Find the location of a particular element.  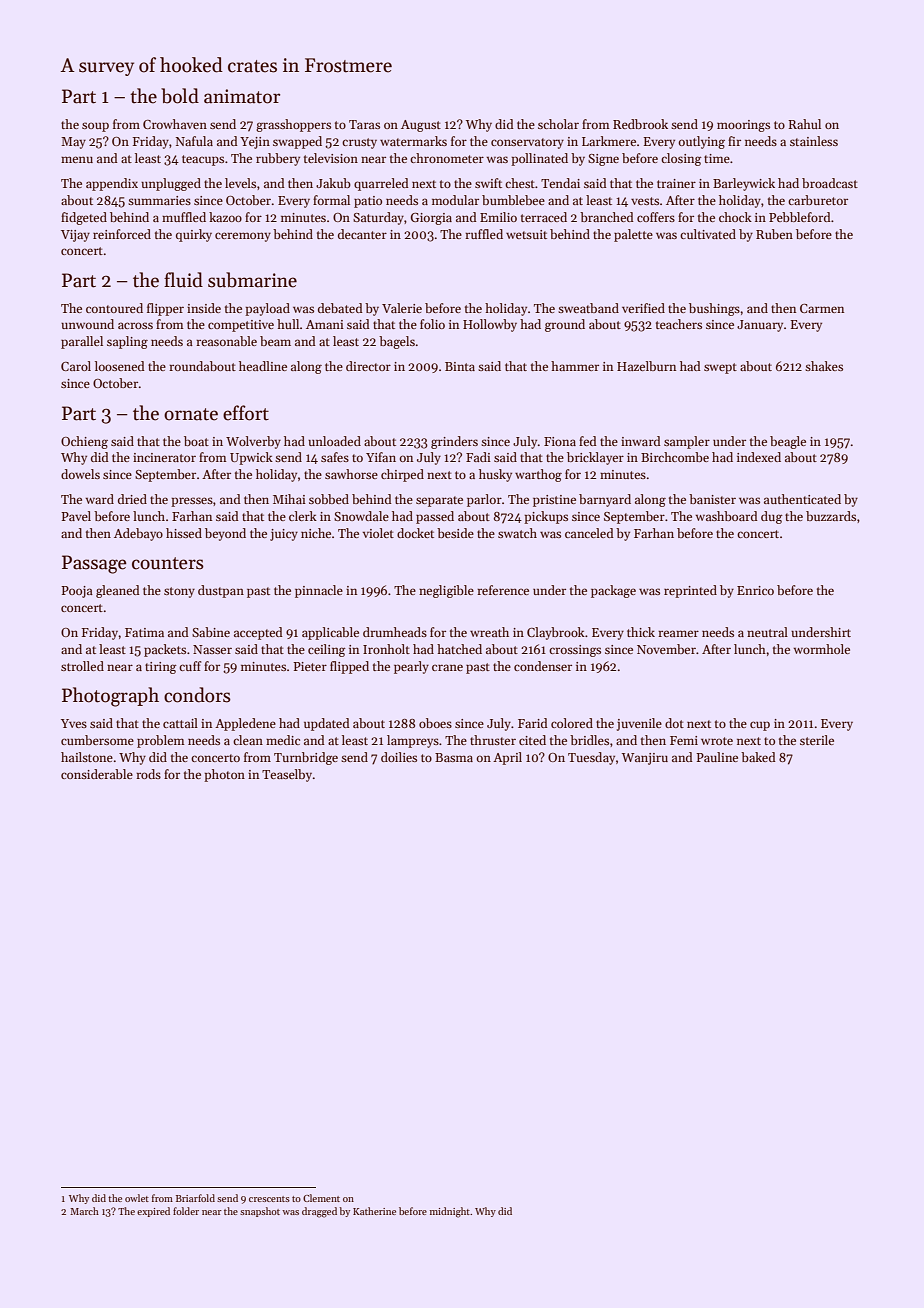

Tuesday is located at coordinates (591, 758).
